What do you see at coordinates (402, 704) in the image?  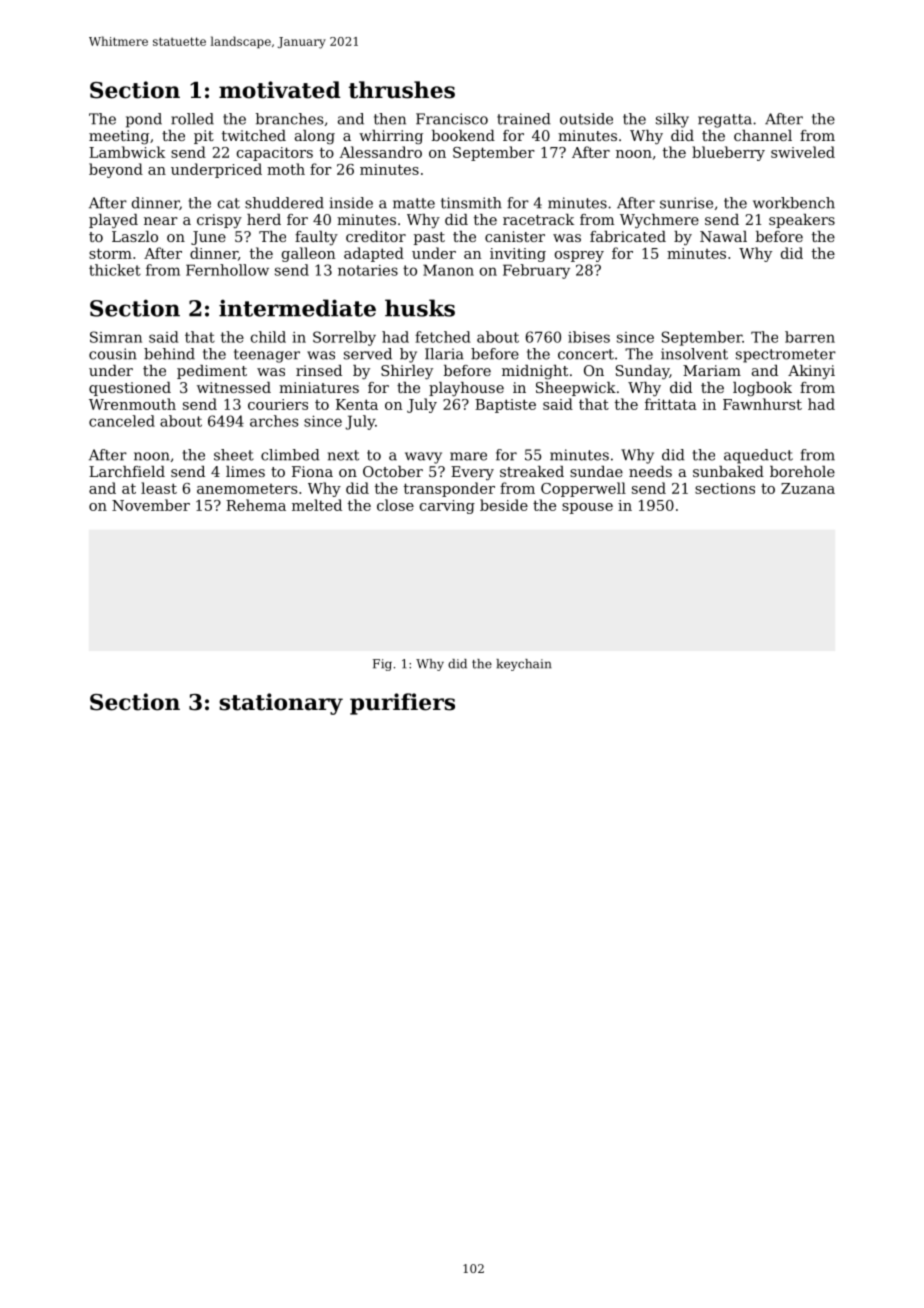 I see `purifiers` at bounding box center [402, 704].
